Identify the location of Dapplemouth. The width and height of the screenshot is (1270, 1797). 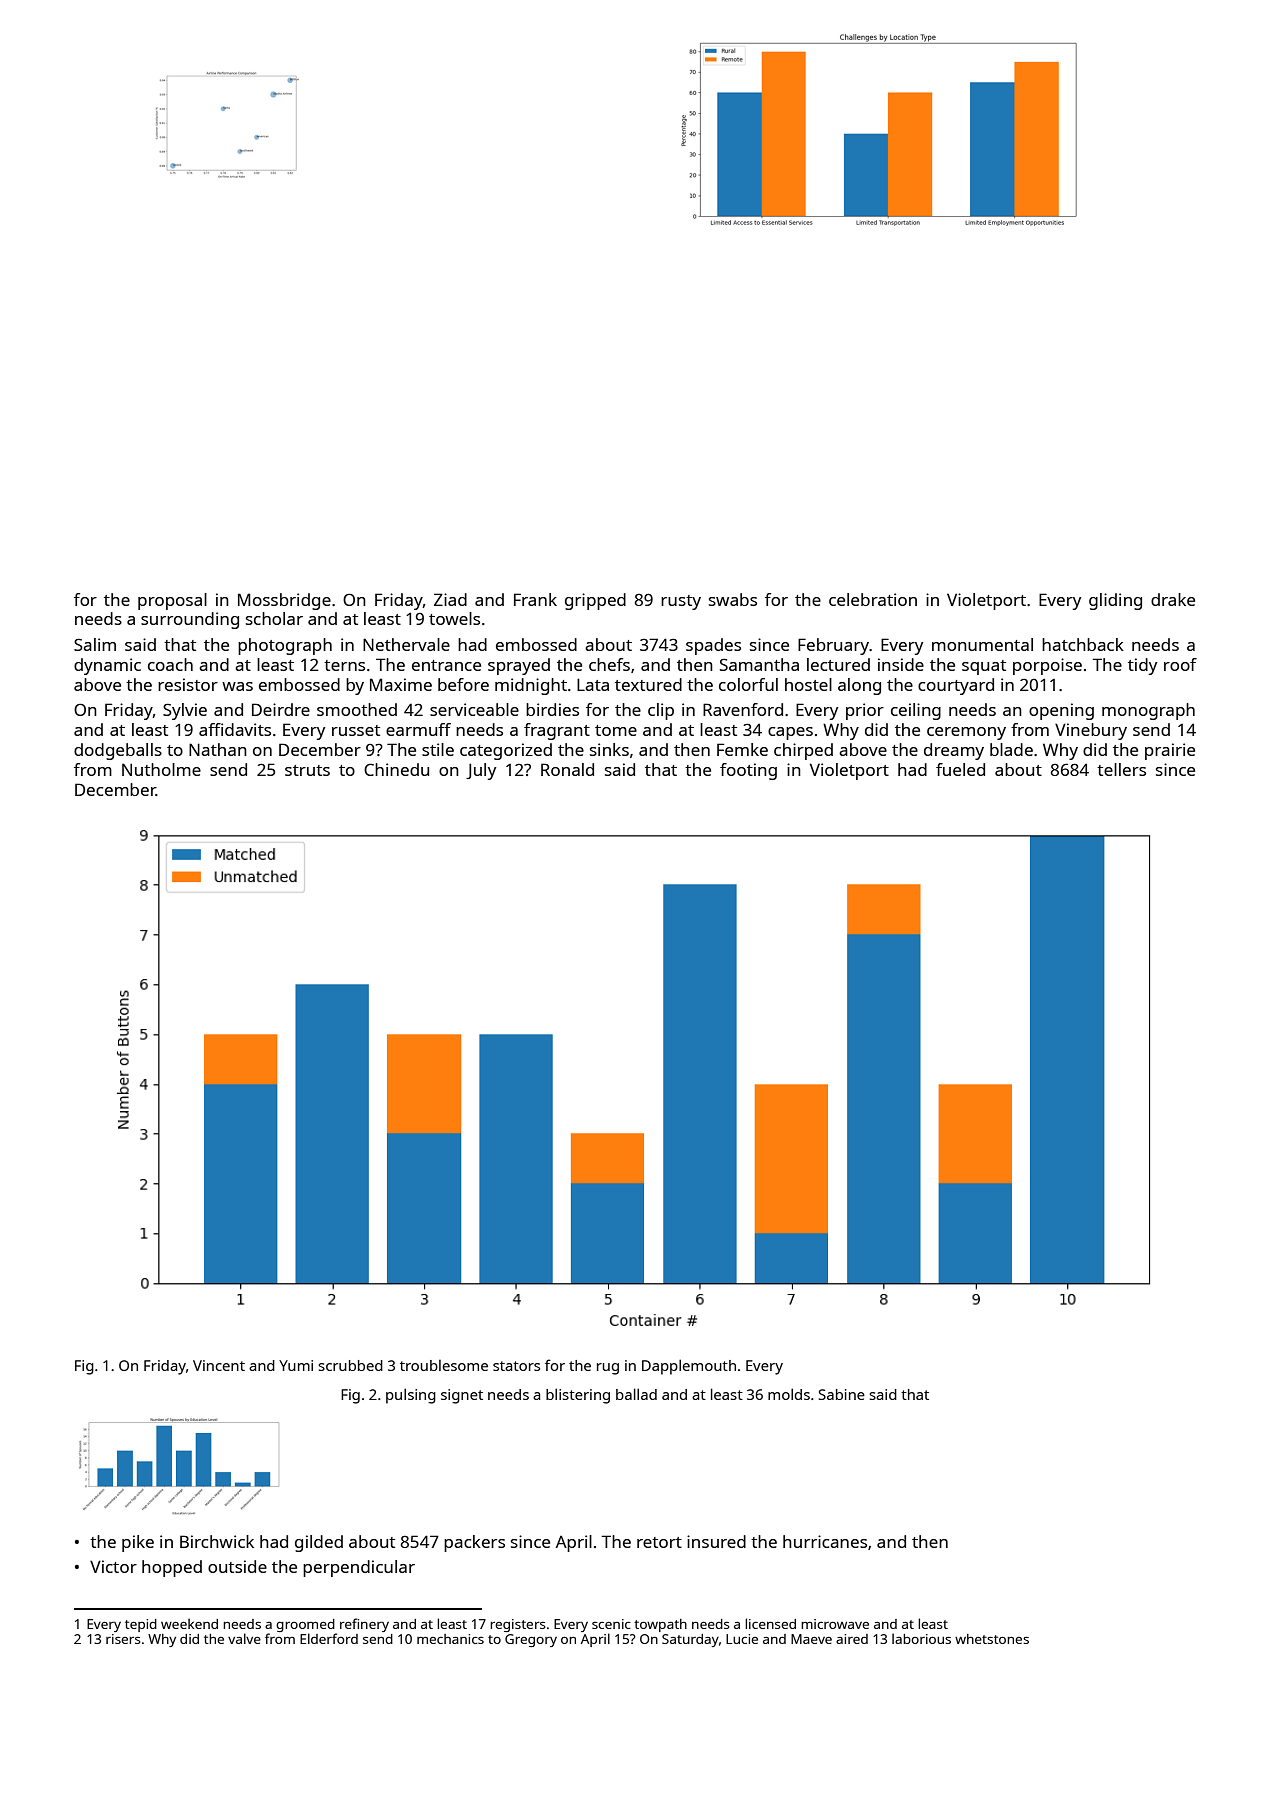
(689, 1367).
